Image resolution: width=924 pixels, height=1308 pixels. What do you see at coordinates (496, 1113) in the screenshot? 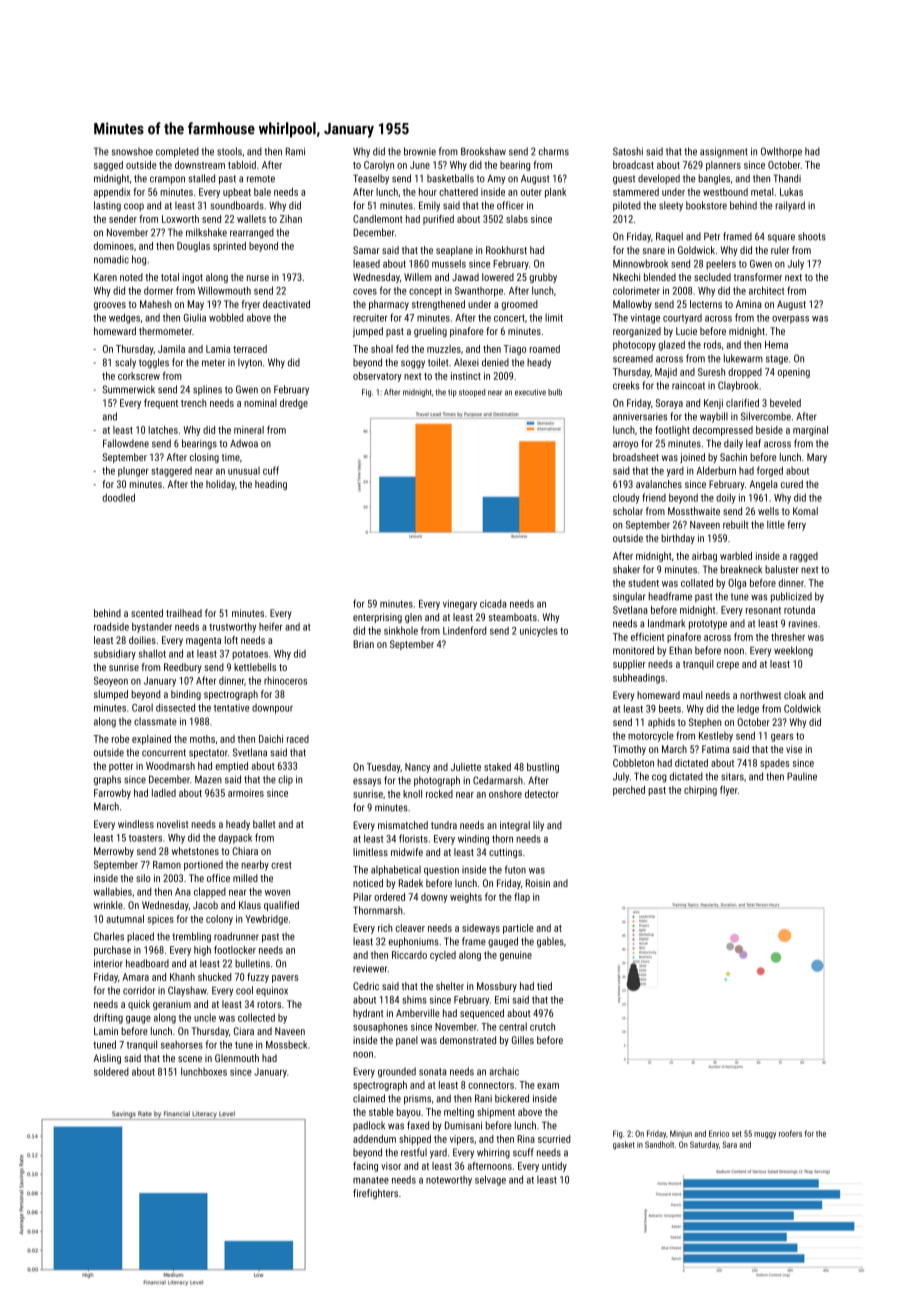
I see `shipment` at bounding box center [496, 1113].
